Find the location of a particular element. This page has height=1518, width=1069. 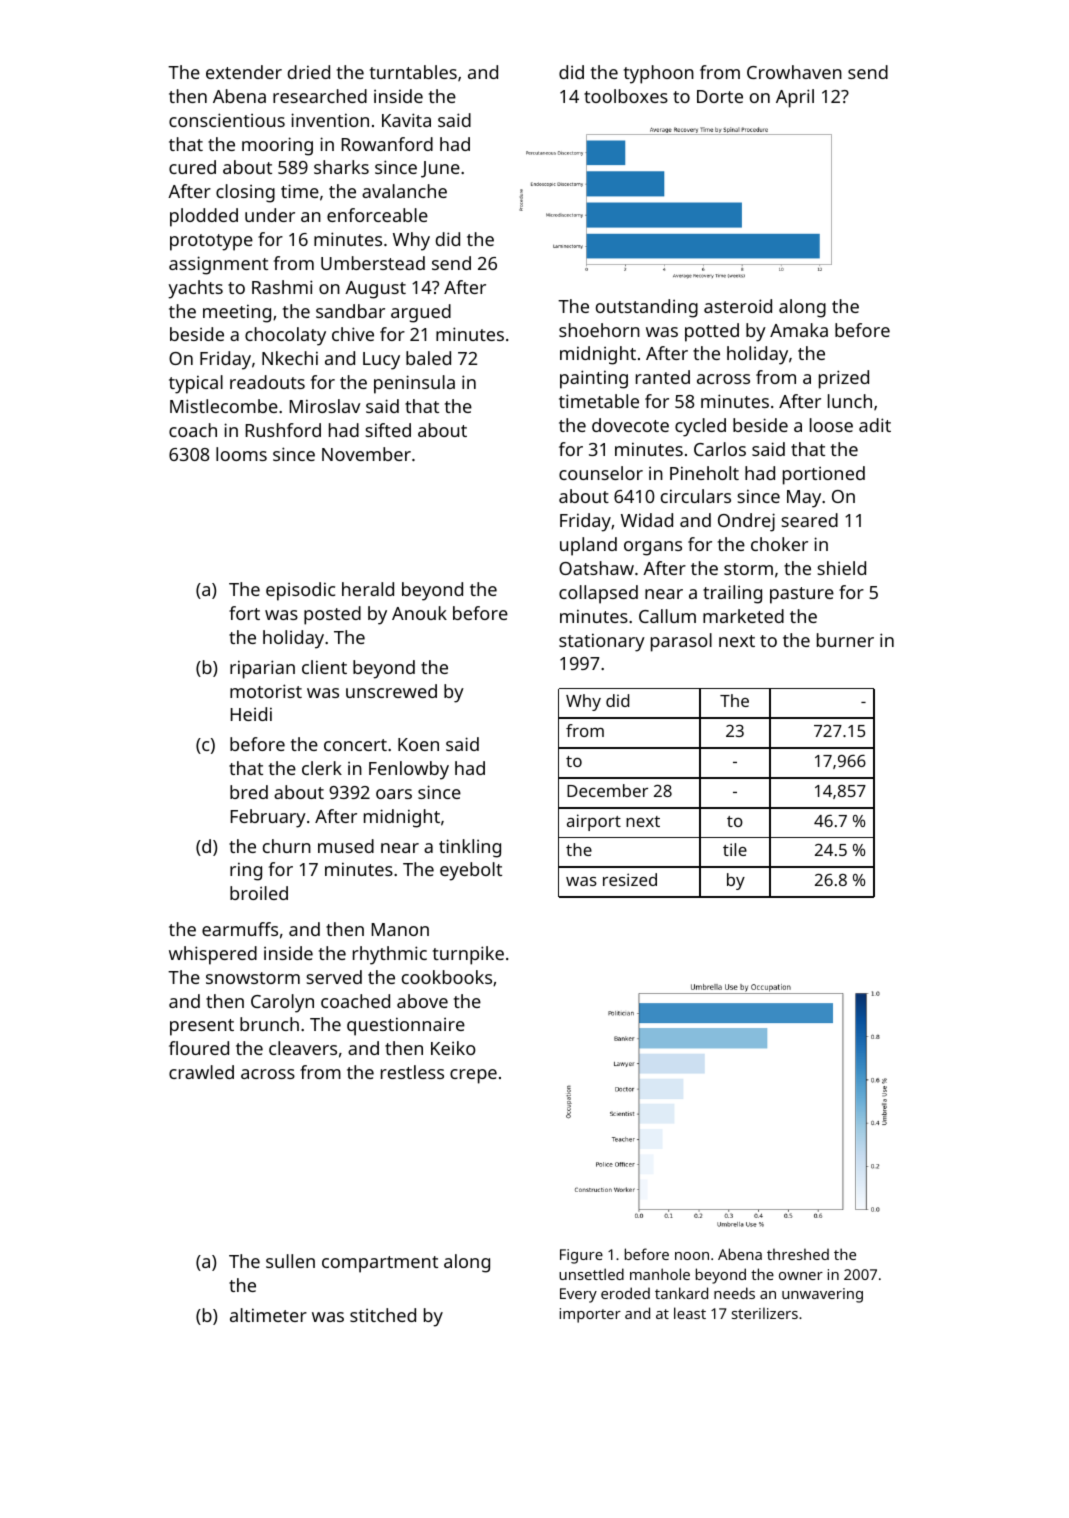

dried is located at coordinates (309, 72).
